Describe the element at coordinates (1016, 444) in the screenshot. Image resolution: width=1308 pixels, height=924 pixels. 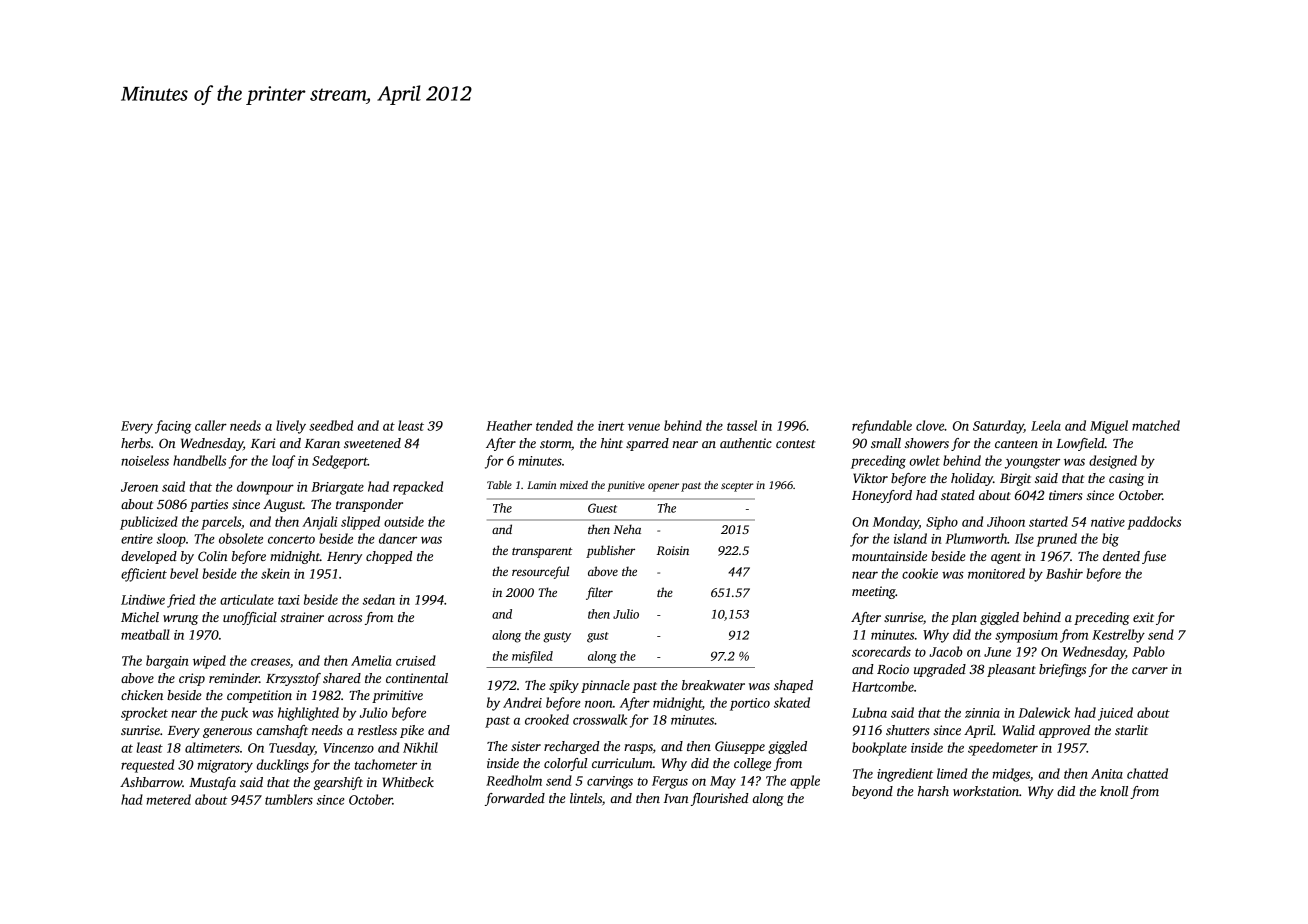
I see `canteen` at that location.
